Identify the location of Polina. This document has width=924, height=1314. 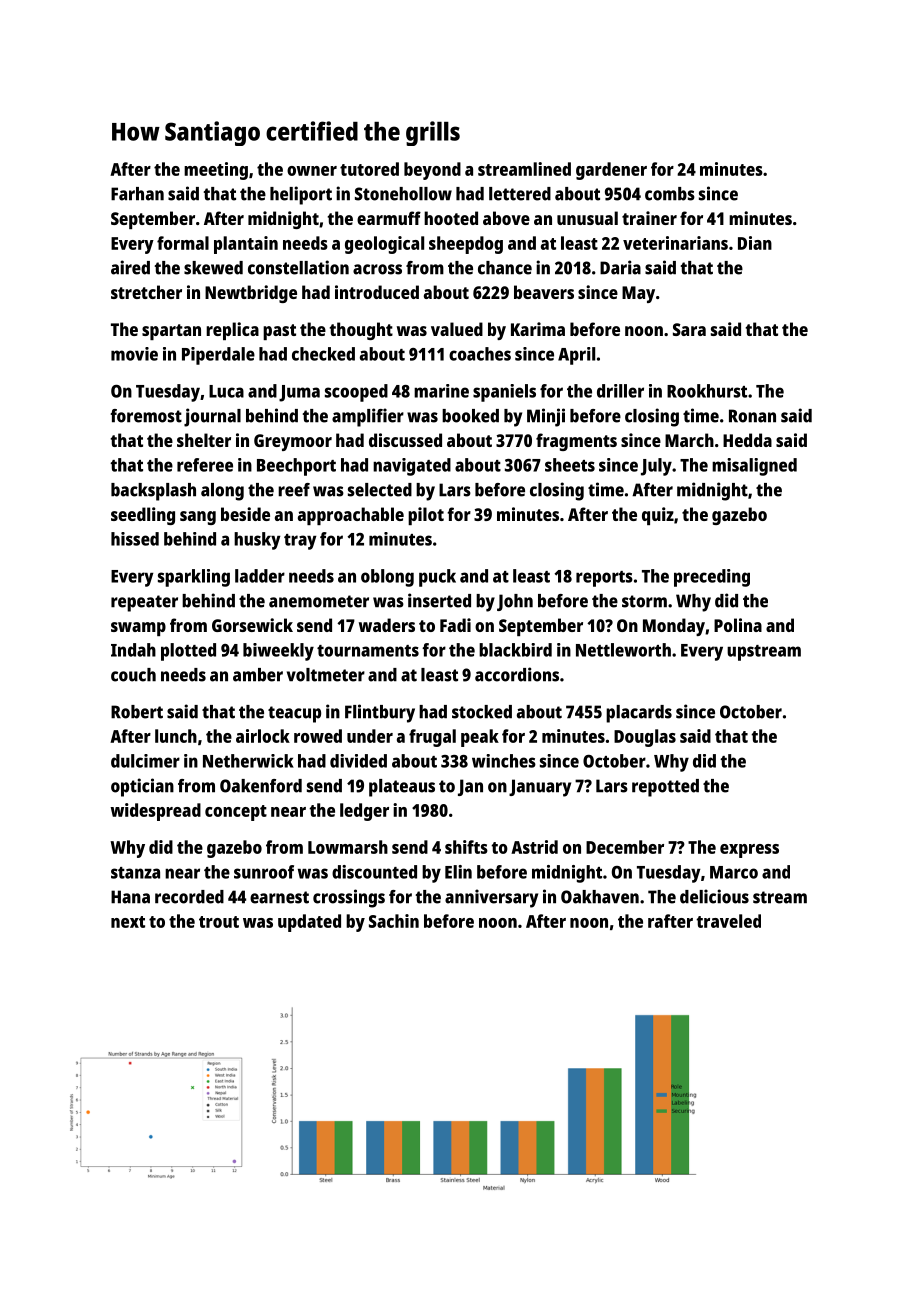
(738, 625).
